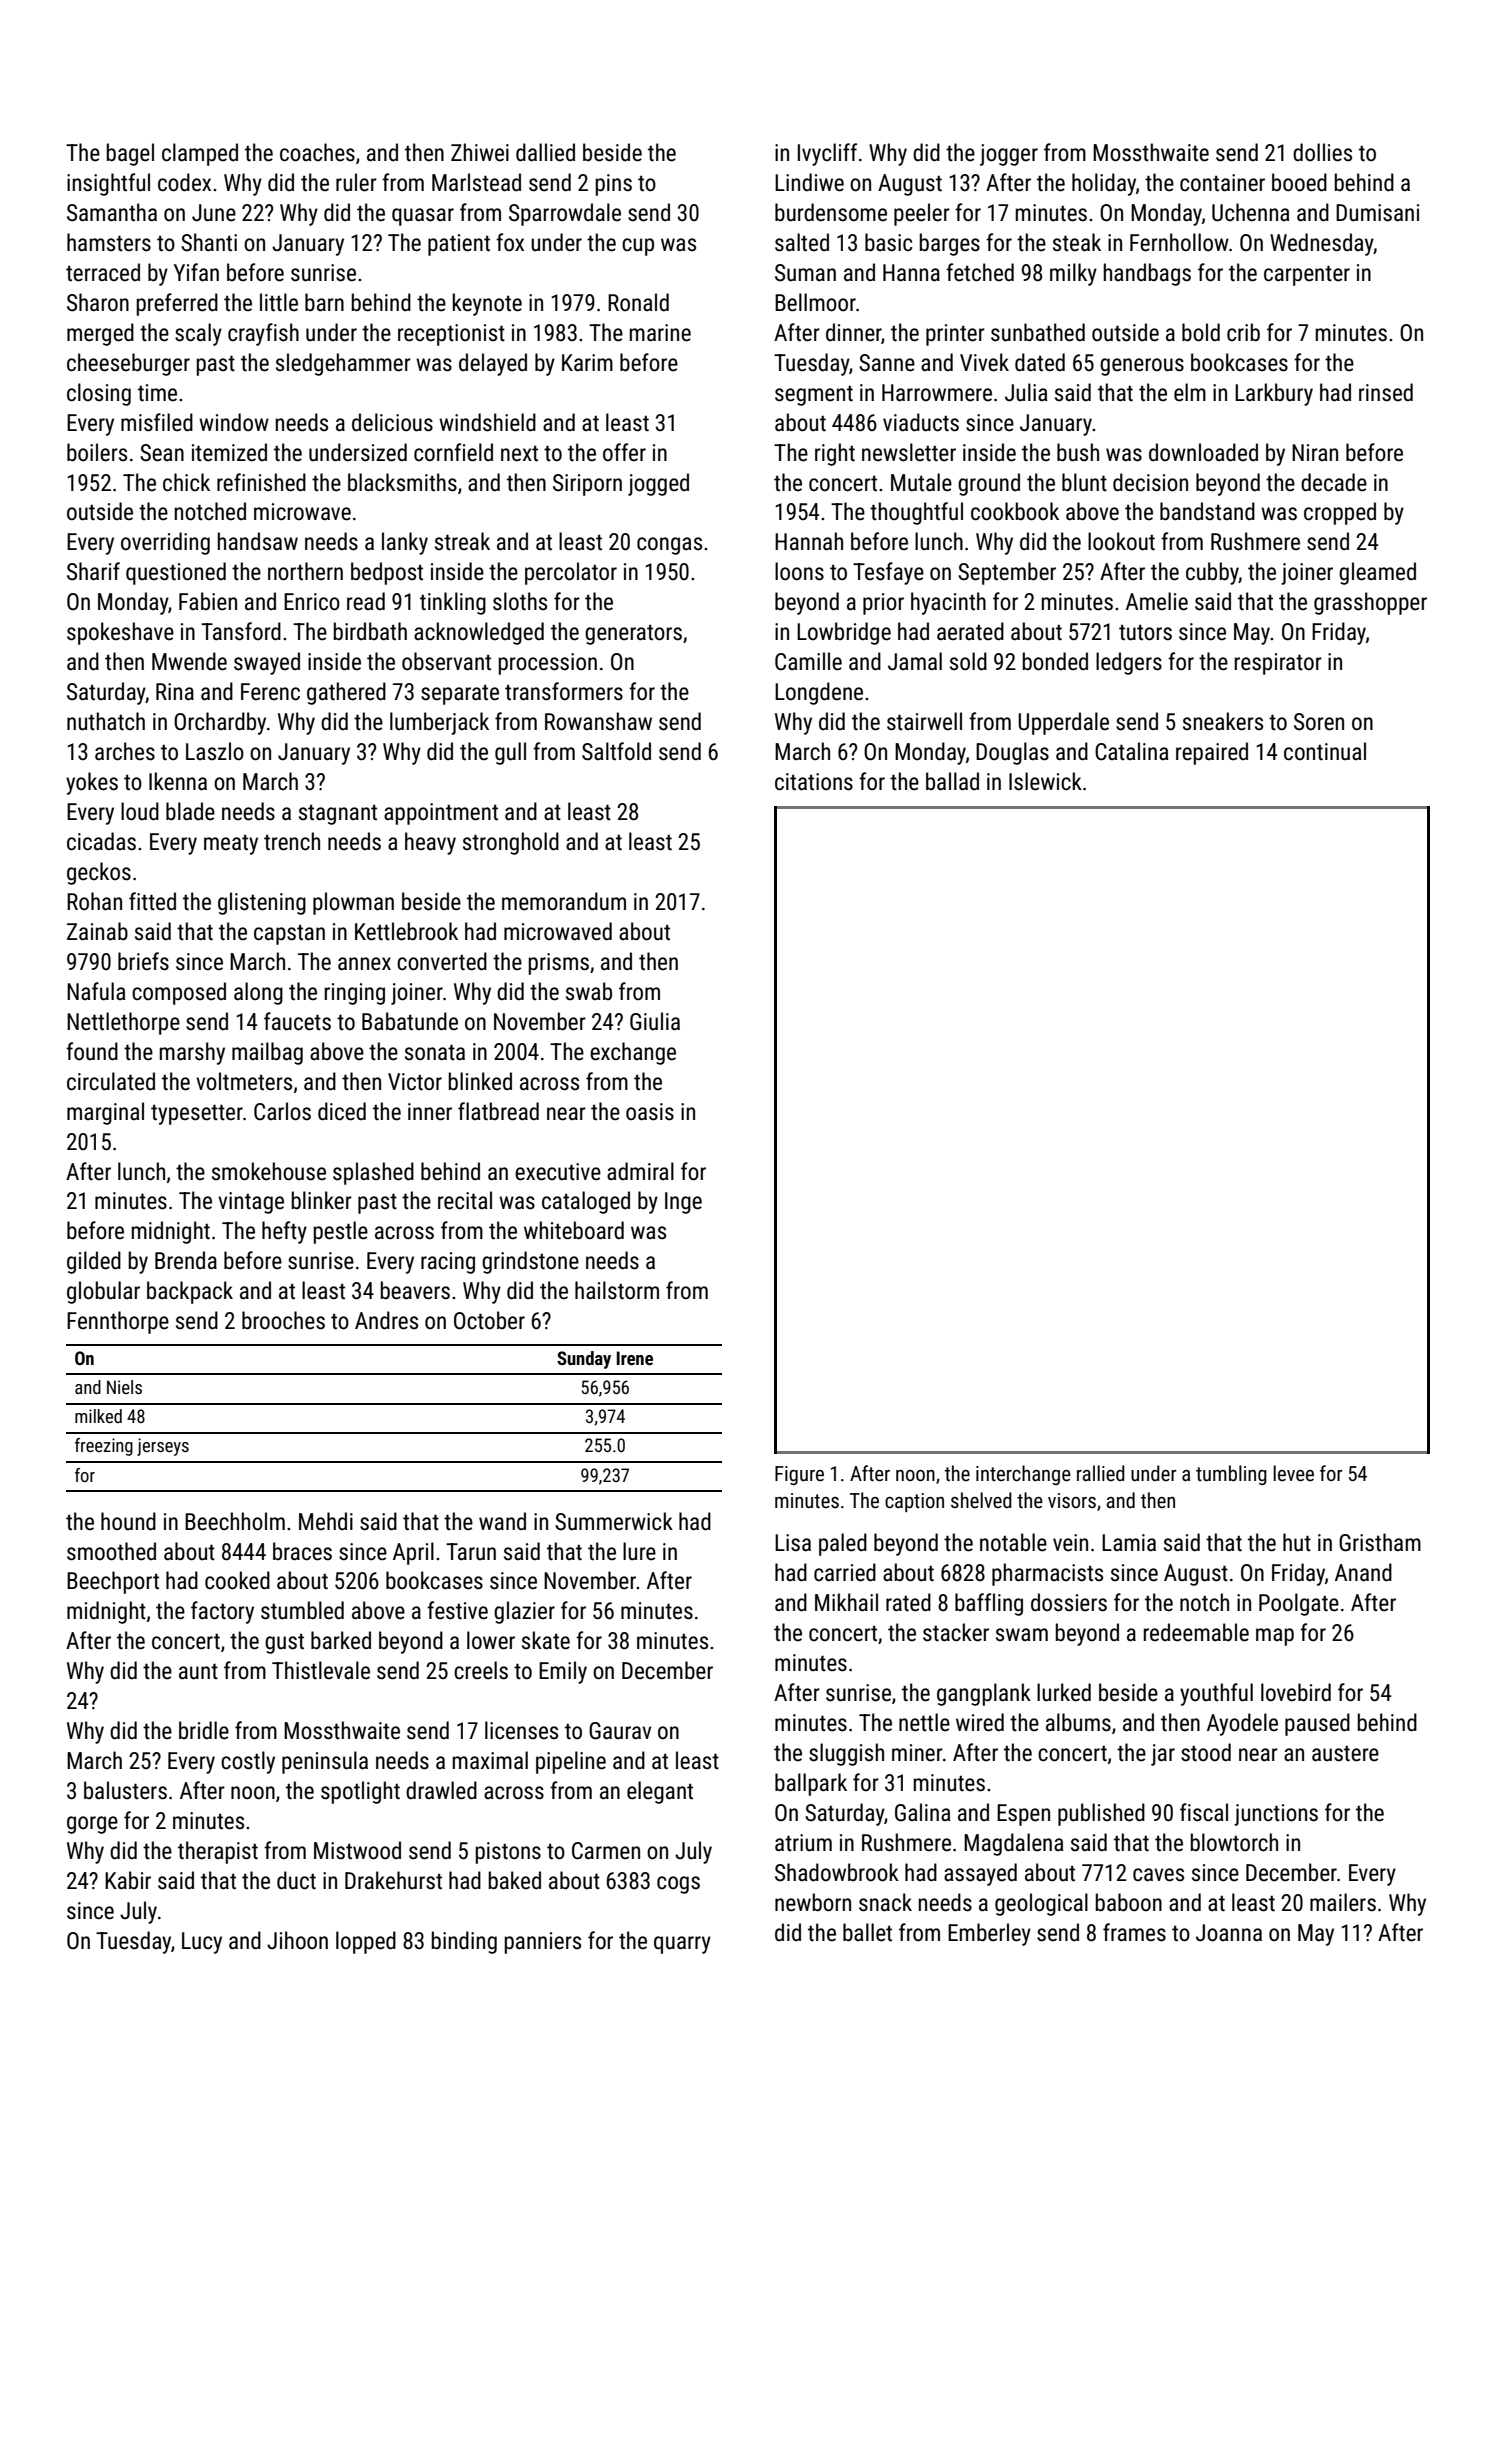  I want to click on mailers, so click(1343, 1902).
